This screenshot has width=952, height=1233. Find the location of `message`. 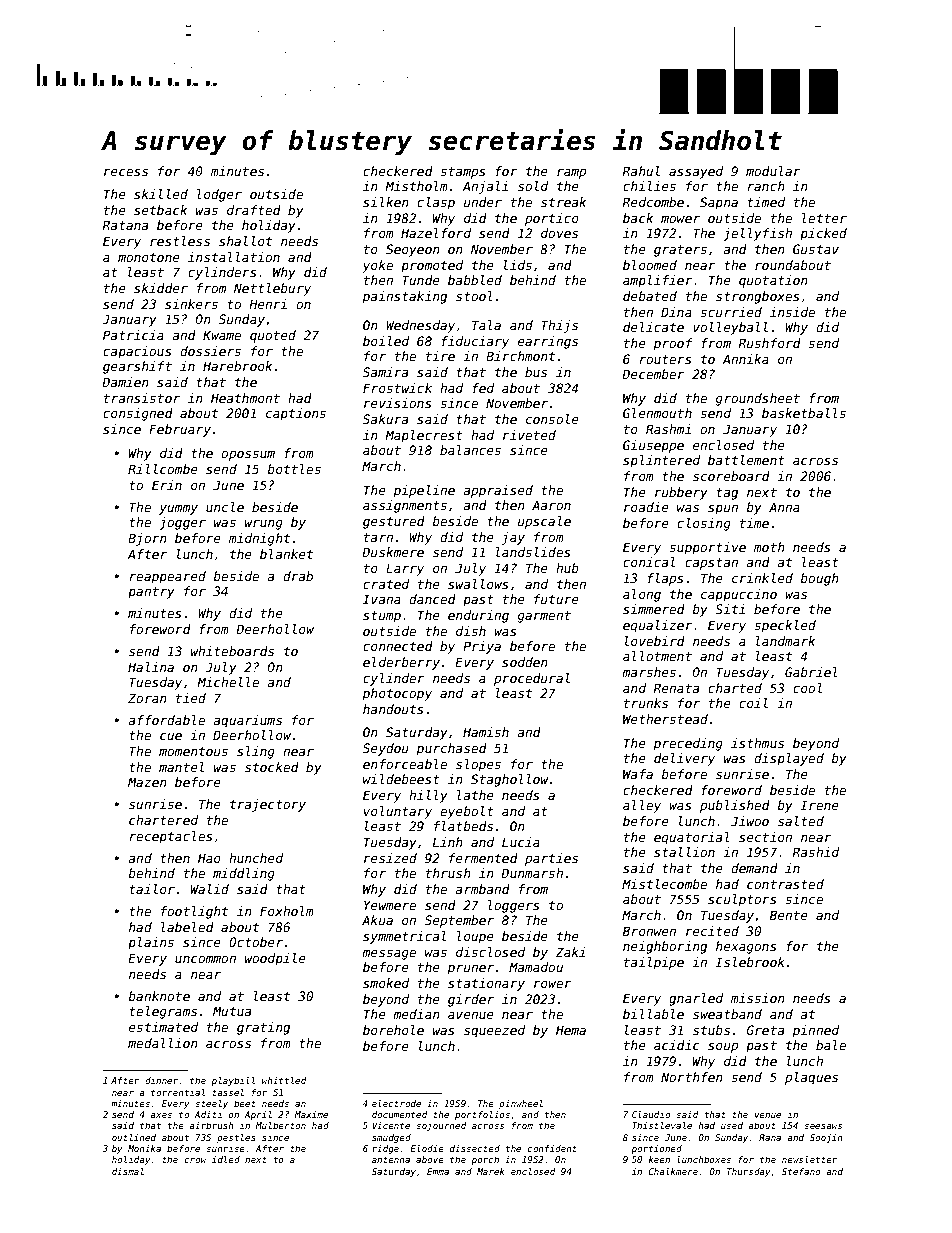

message is located at coordinates (389, 955).
